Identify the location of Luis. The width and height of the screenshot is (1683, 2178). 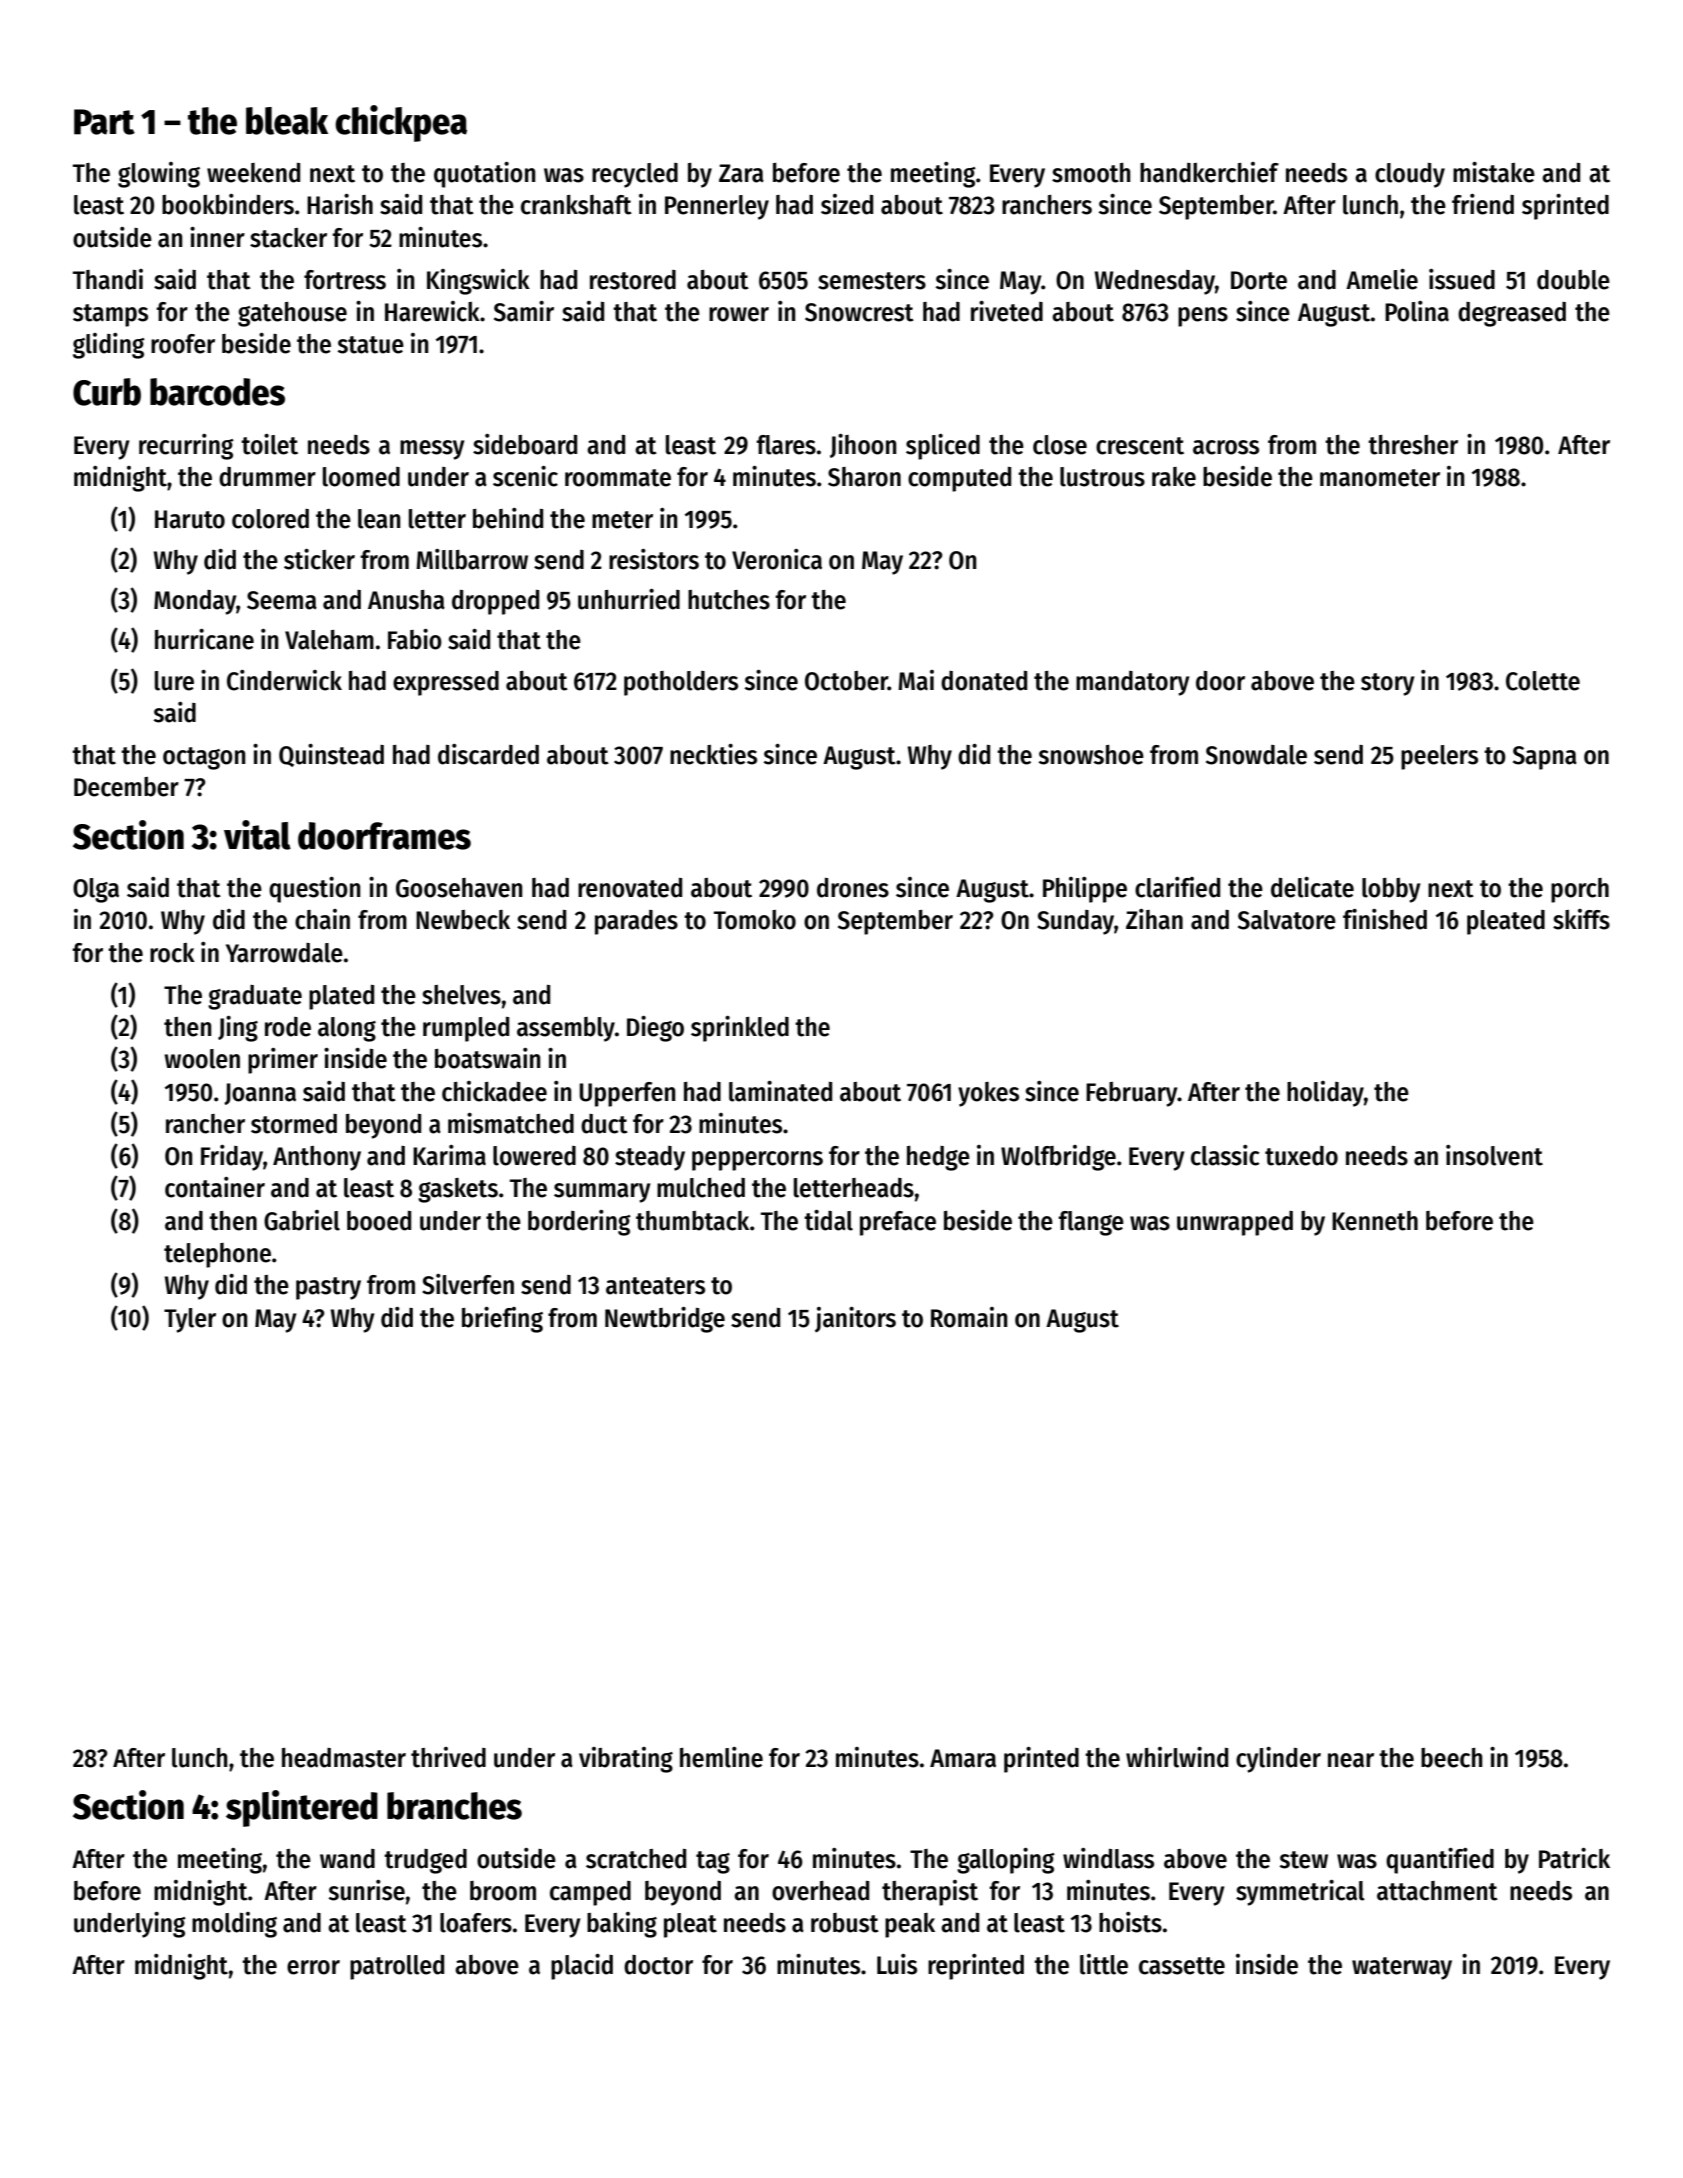
(897, 1964).
